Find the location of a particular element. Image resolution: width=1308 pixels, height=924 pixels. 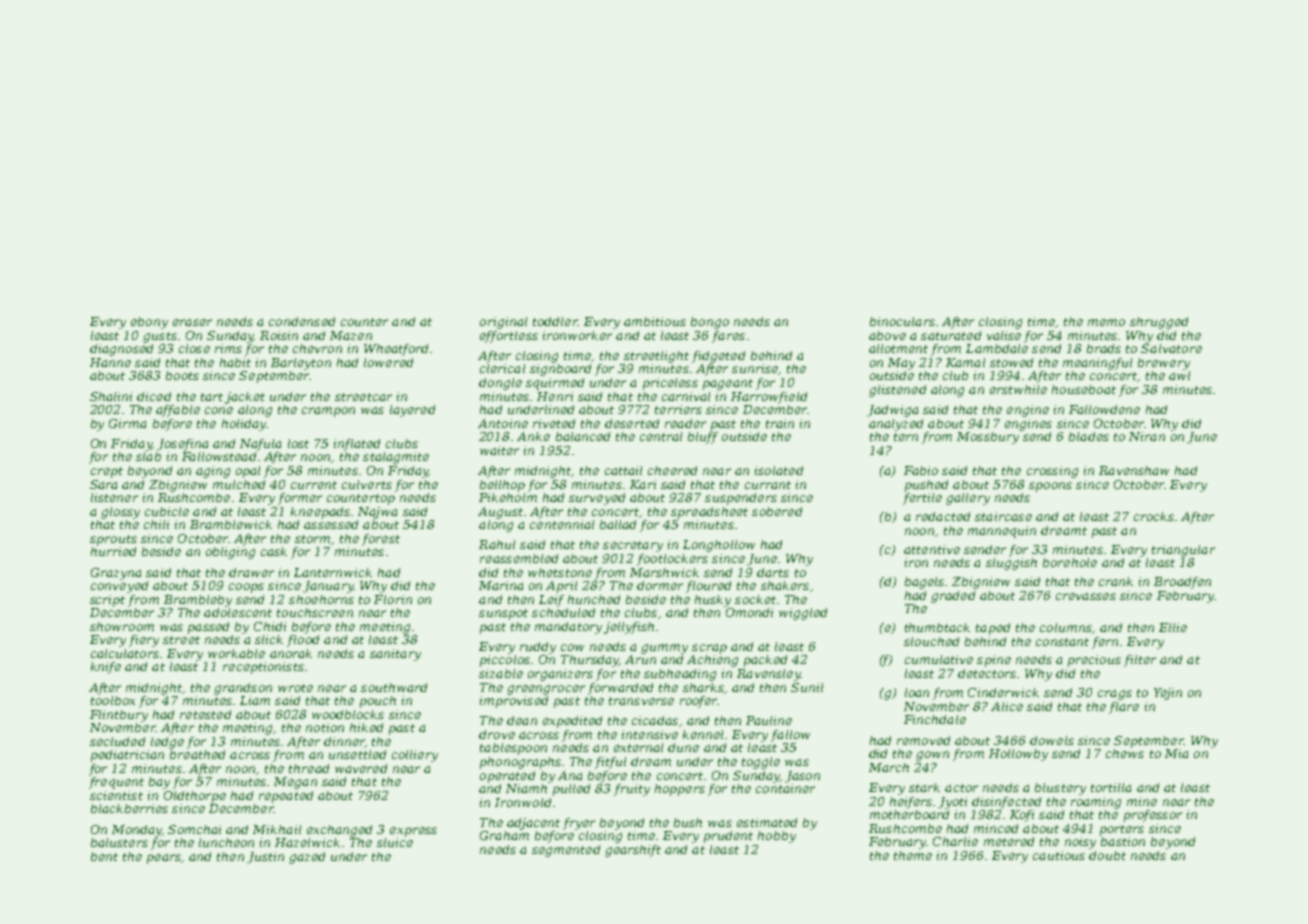

spine is located at coordinates (994, 661).
